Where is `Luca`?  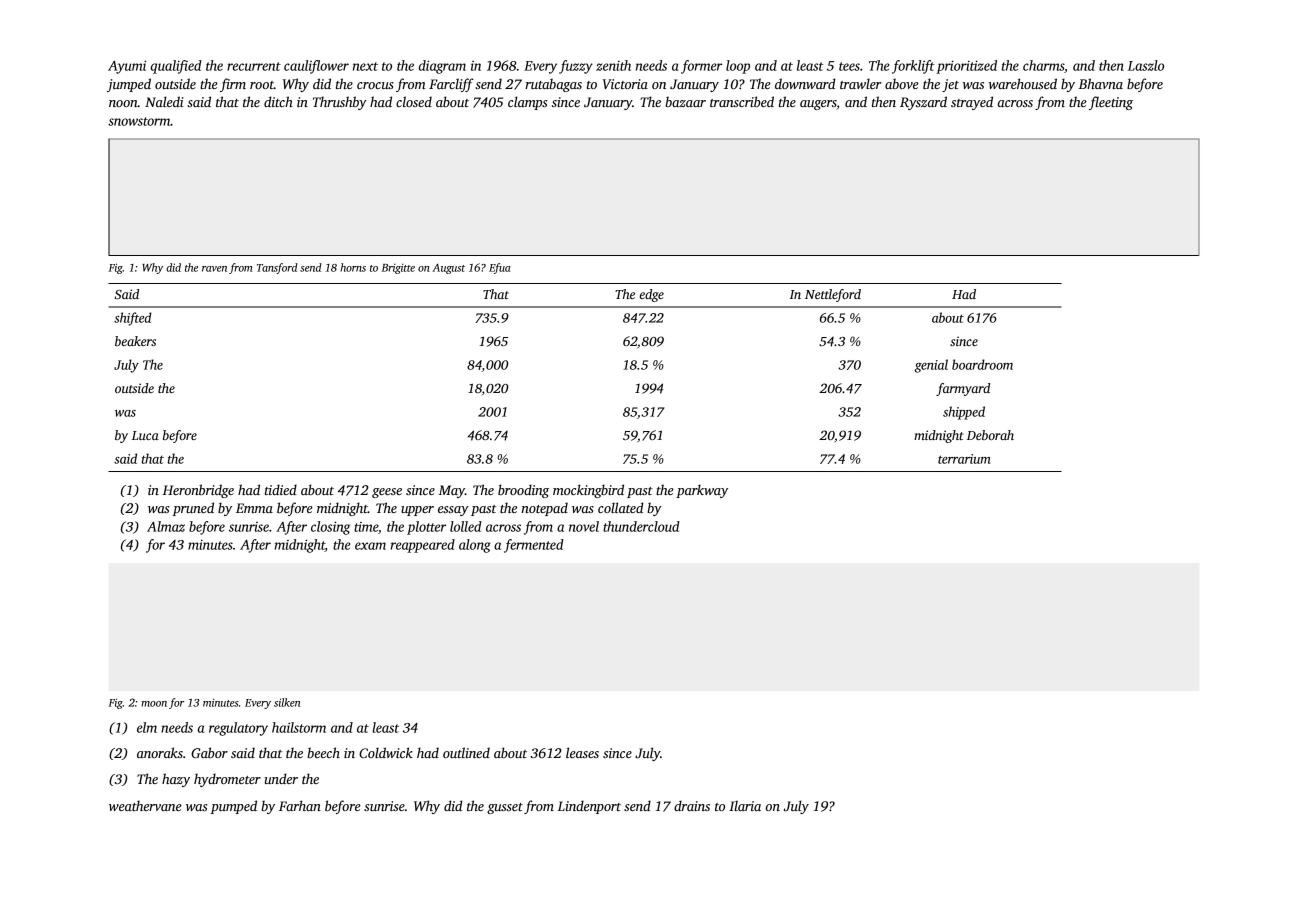 Luca is located at coordinates (145, 435).
